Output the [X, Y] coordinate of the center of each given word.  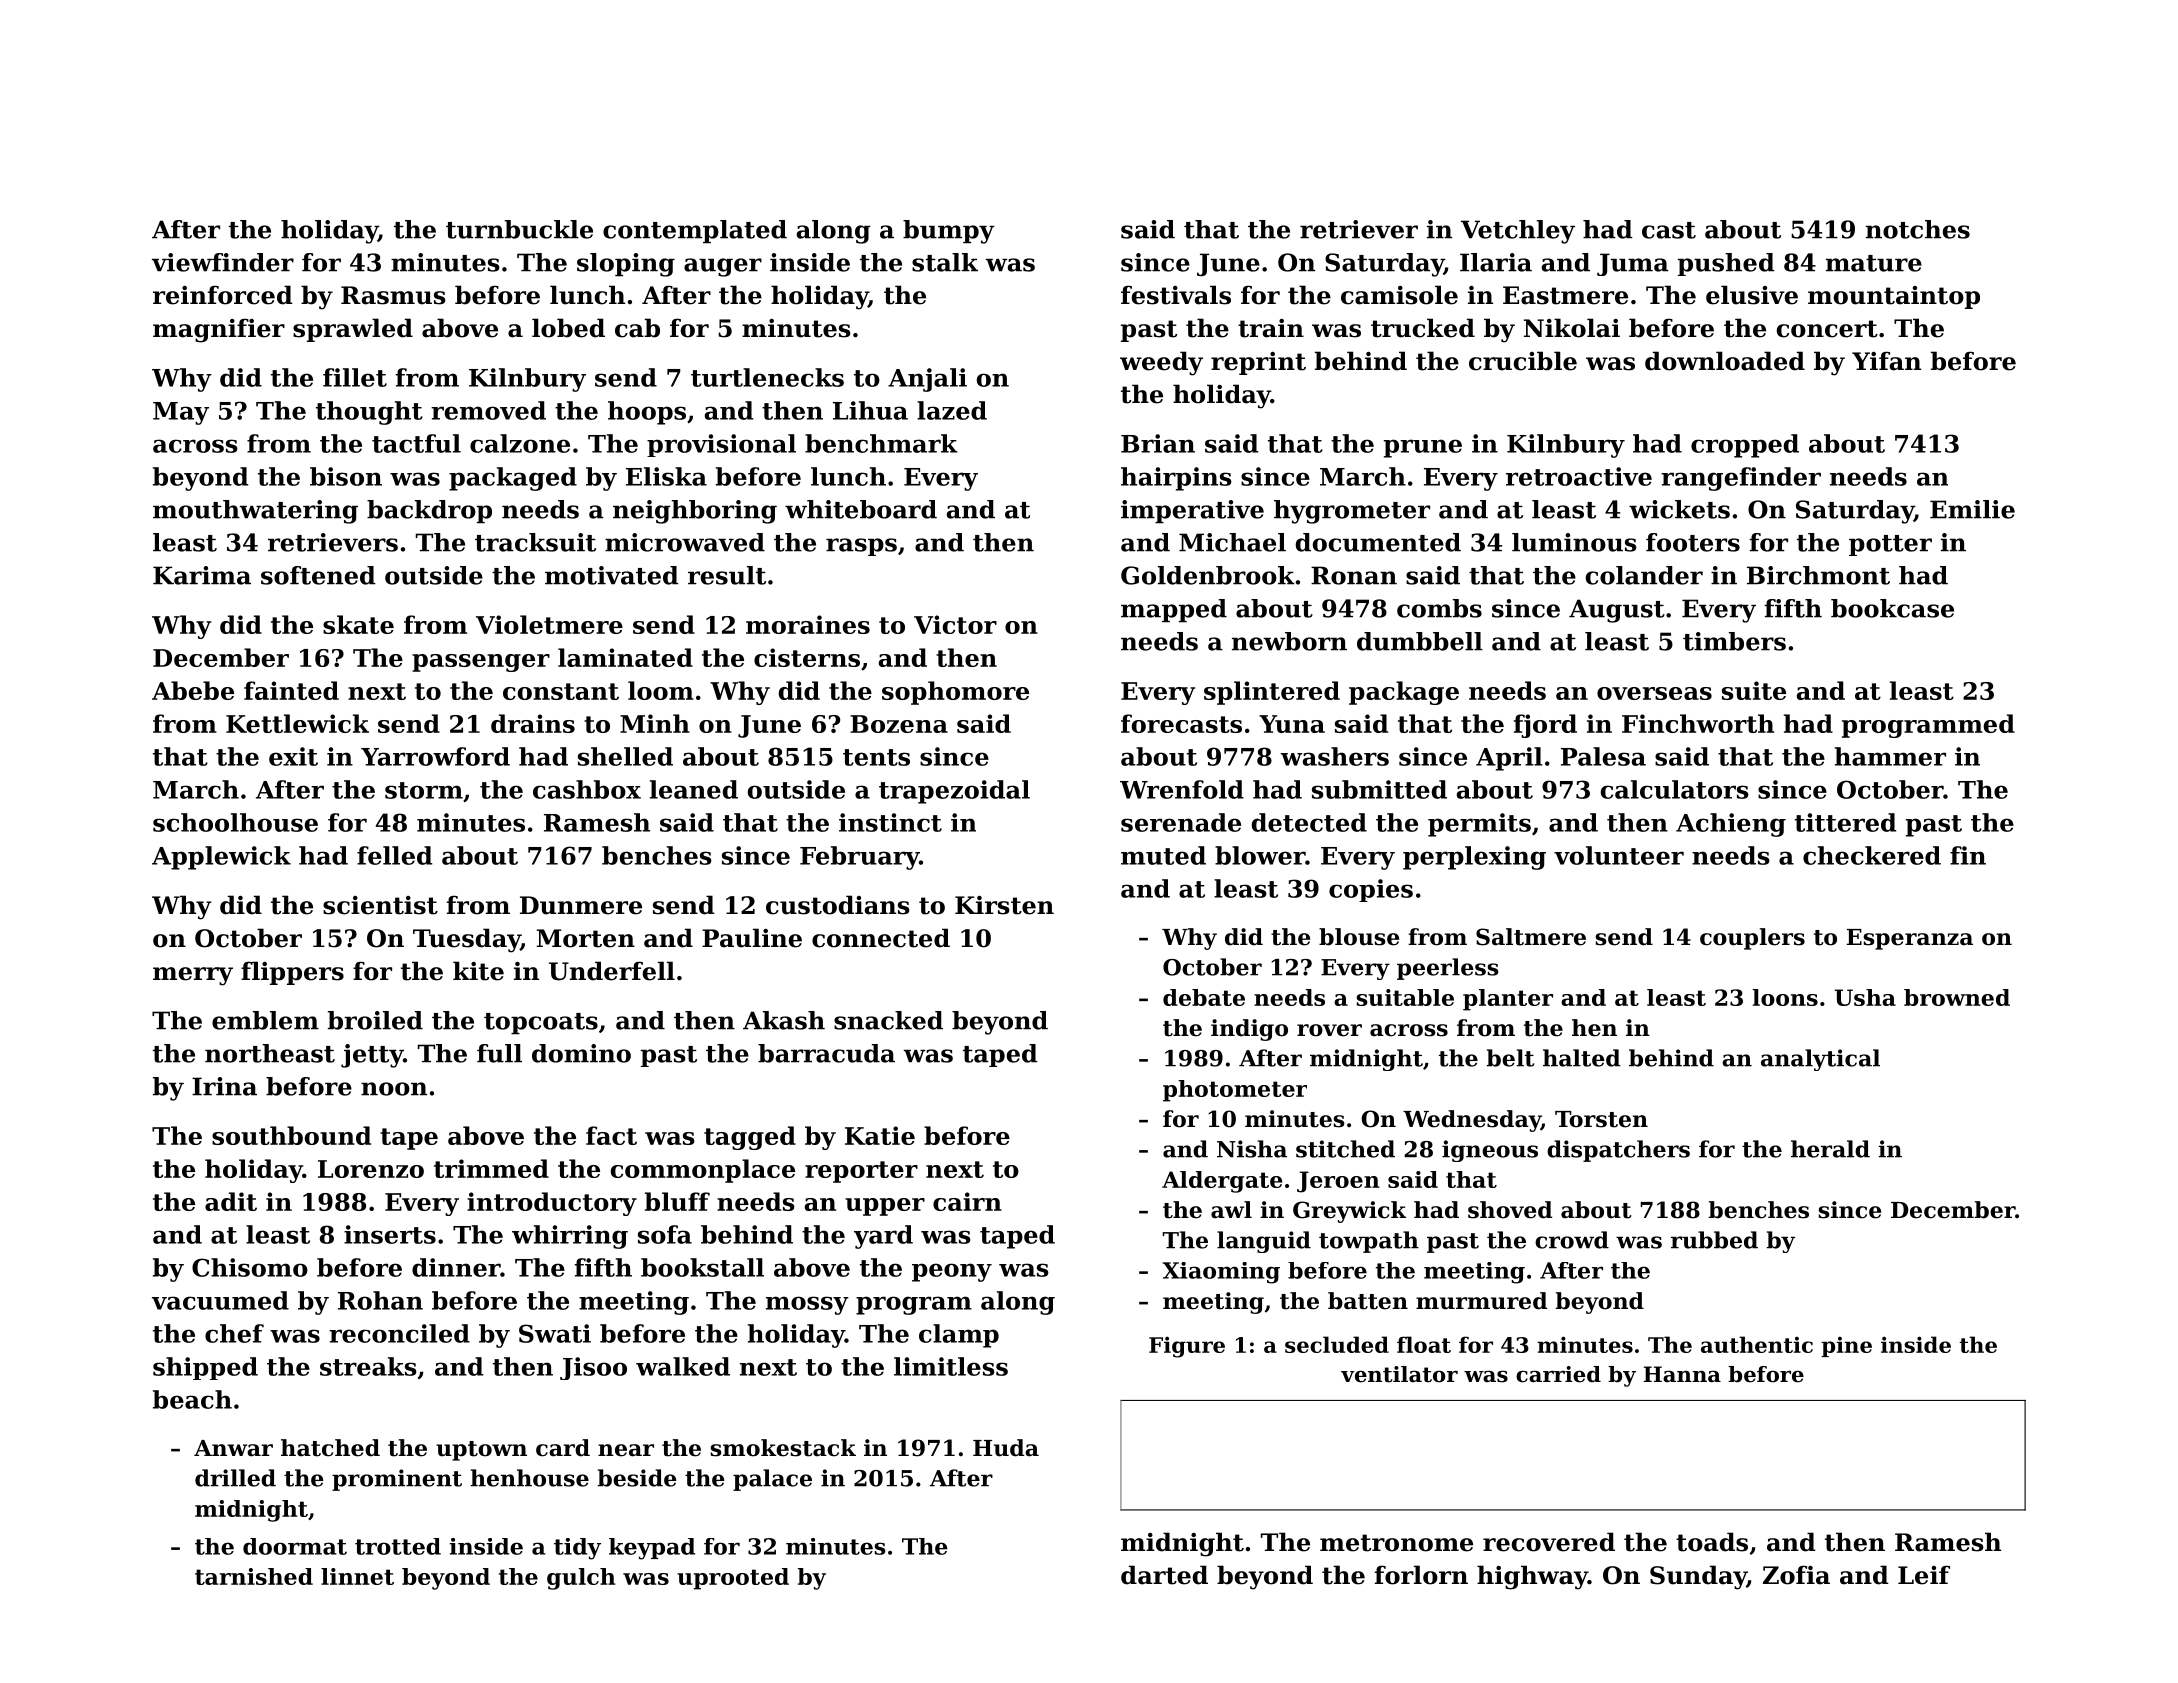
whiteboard [861, 509]
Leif [1924, 1575]
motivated [612, 575]
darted [1164, 1575]
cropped [1745, 446]
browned [1957, 997]
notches [1918, 229]
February [859, 858]
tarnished [254, 1576]
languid [1264, 1242]
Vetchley [1518, 232]
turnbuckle [519, 229]
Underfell [612, 971]
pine [1846, 1347]
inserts [390, 1234]
